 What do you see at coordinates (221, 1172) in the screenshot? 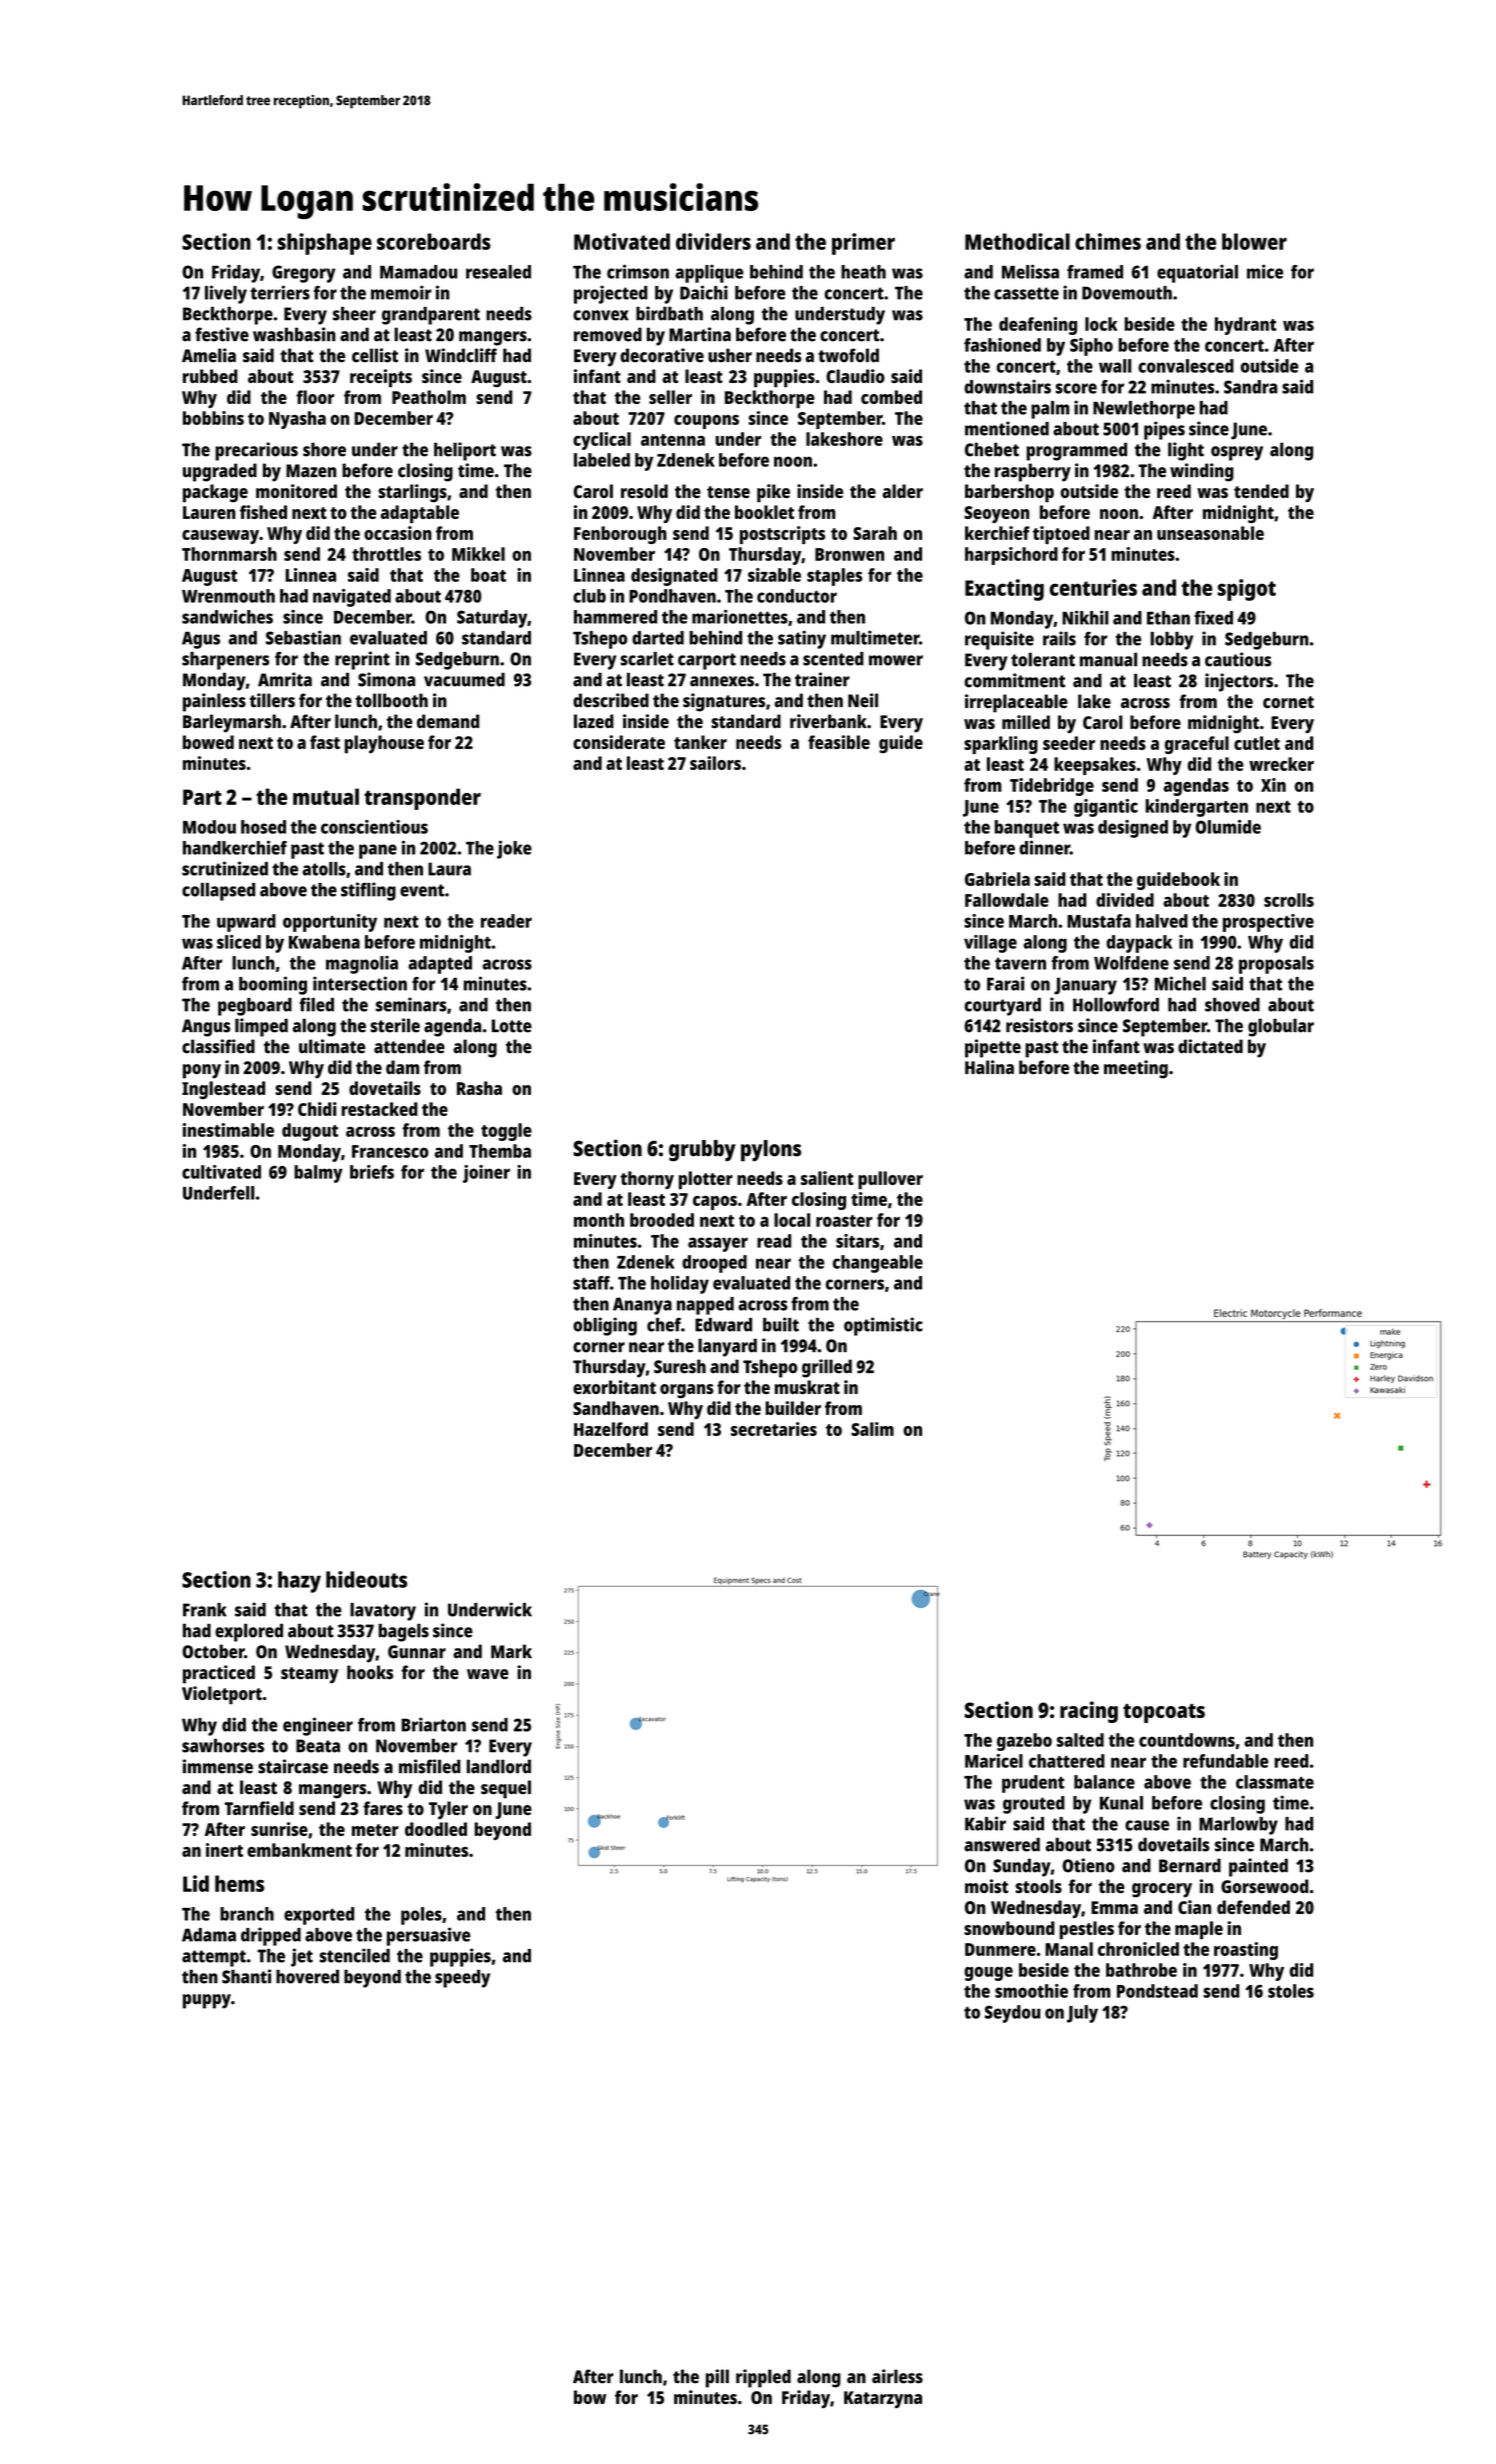
I see `cultivated` at bounding box center [221, 1172].
